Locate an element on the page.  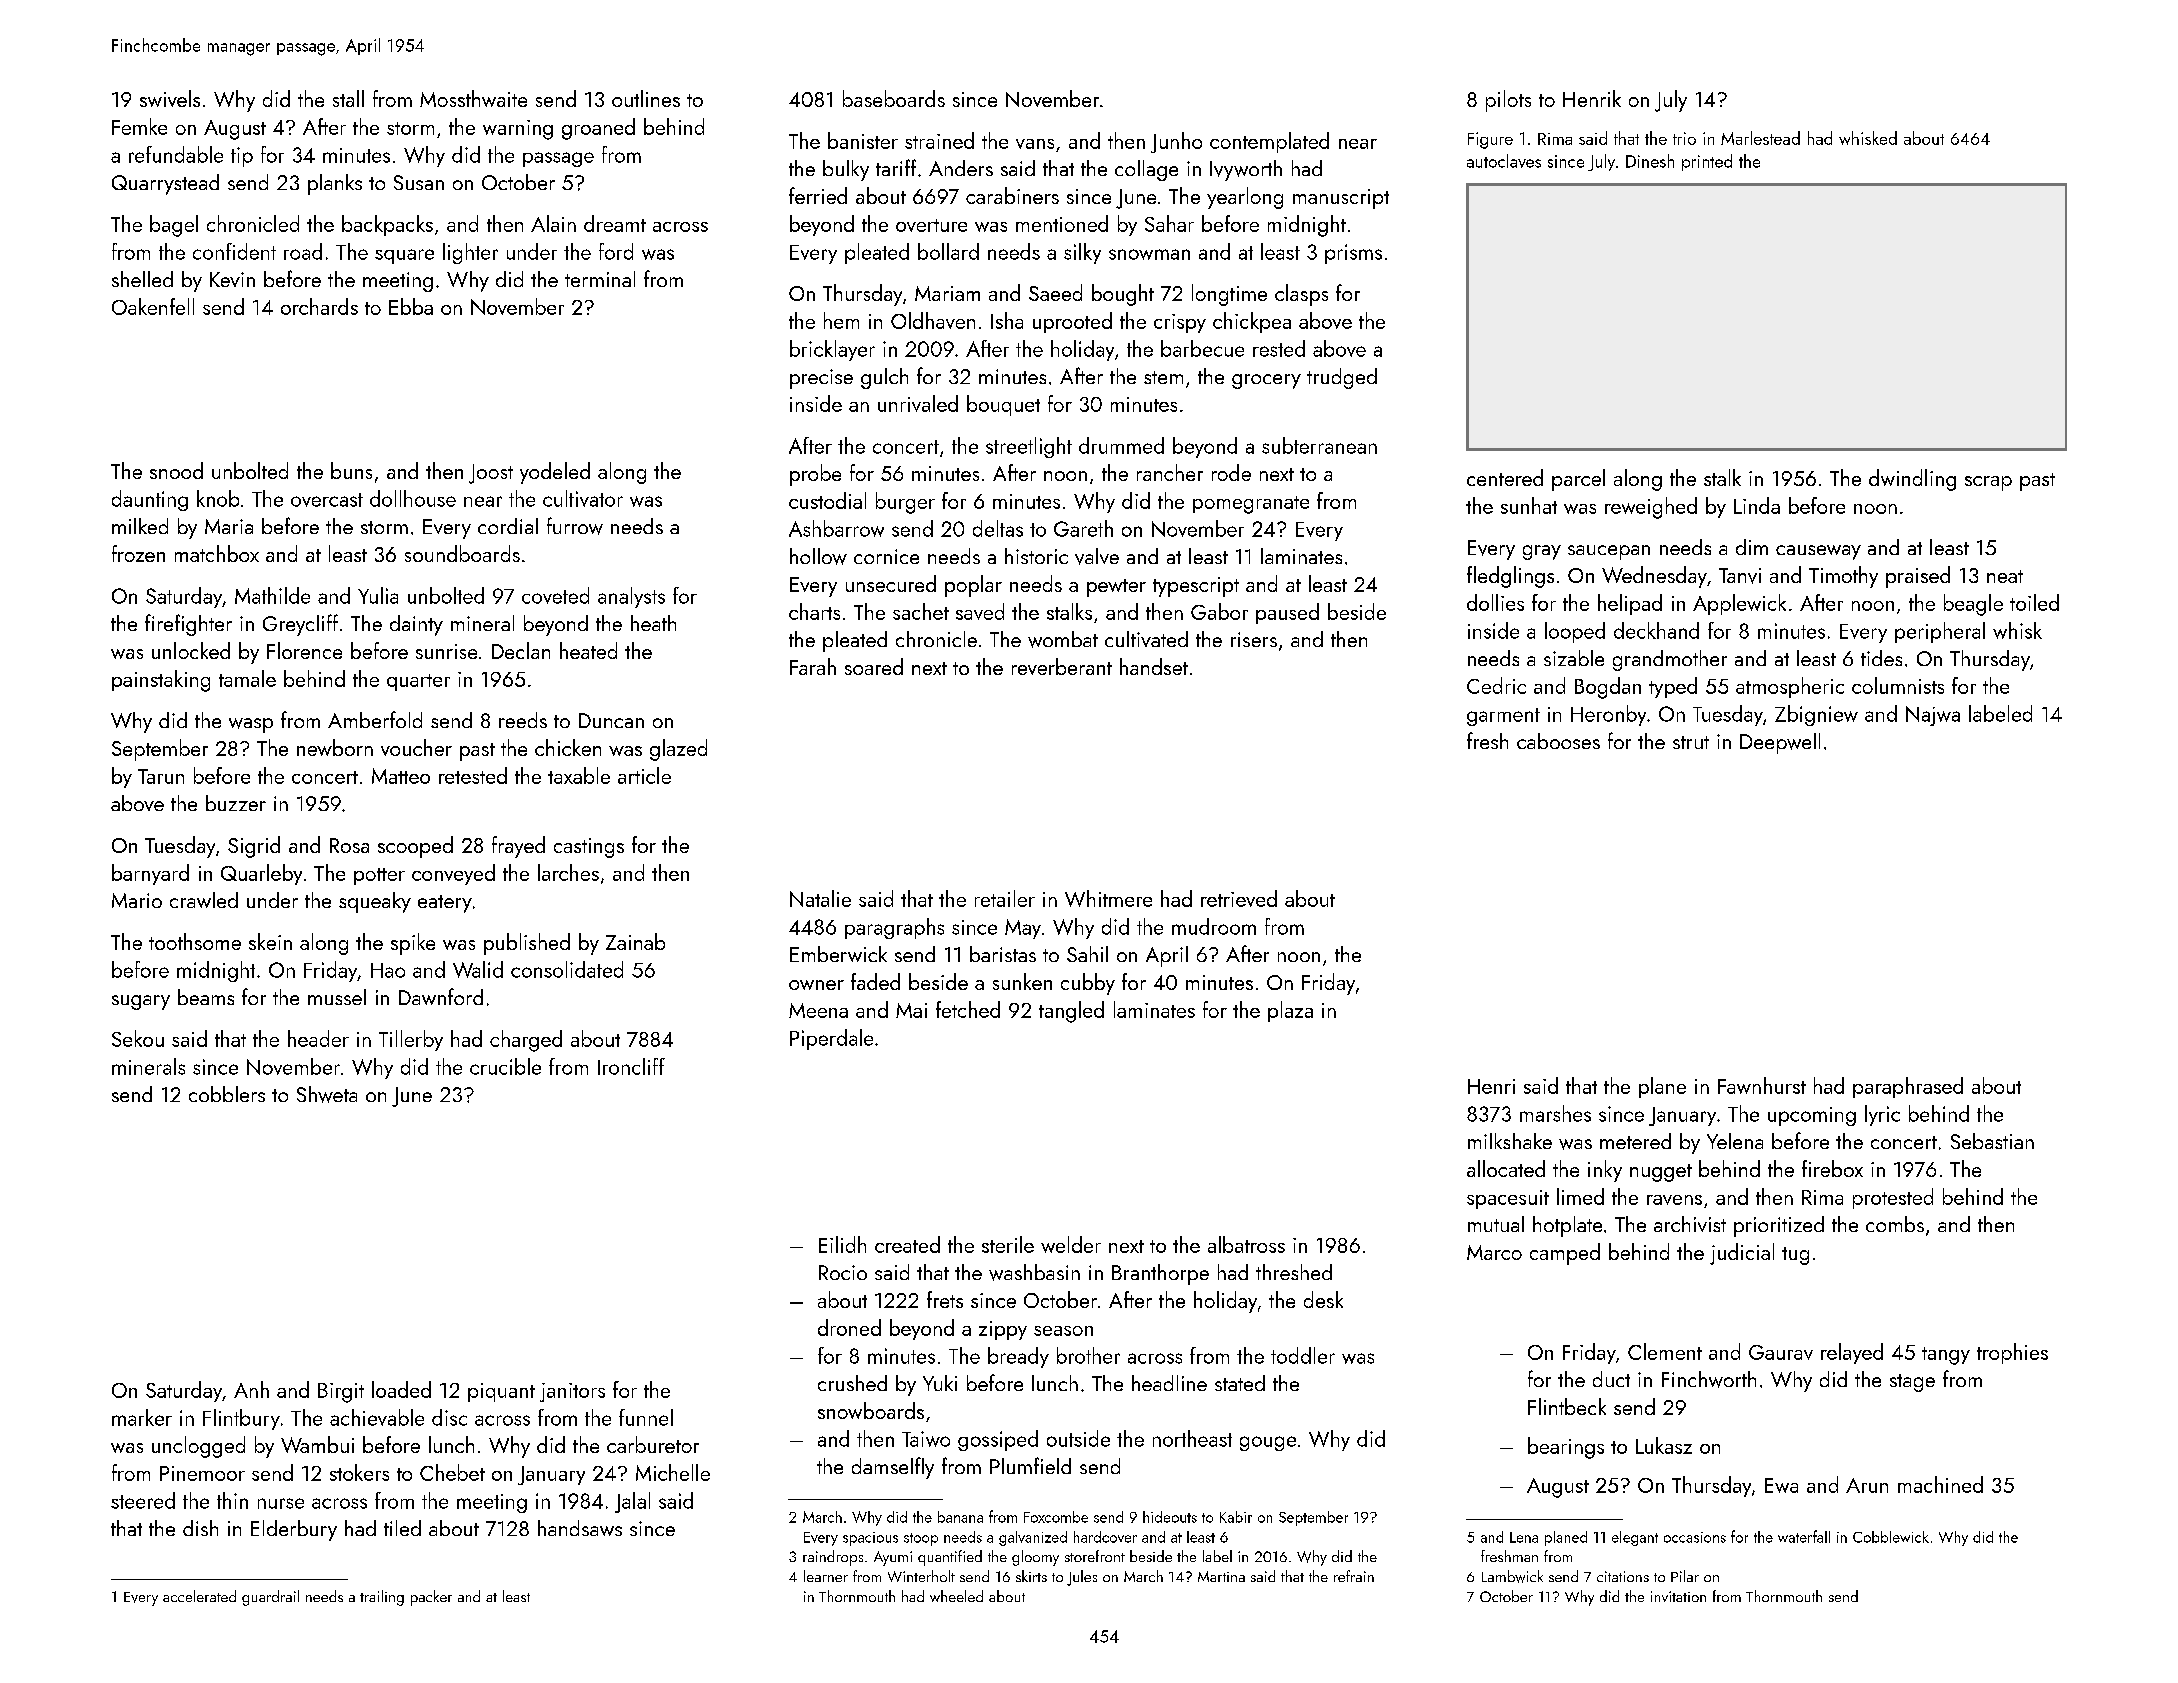
allocated is located at coordinates (1506, 1168).
